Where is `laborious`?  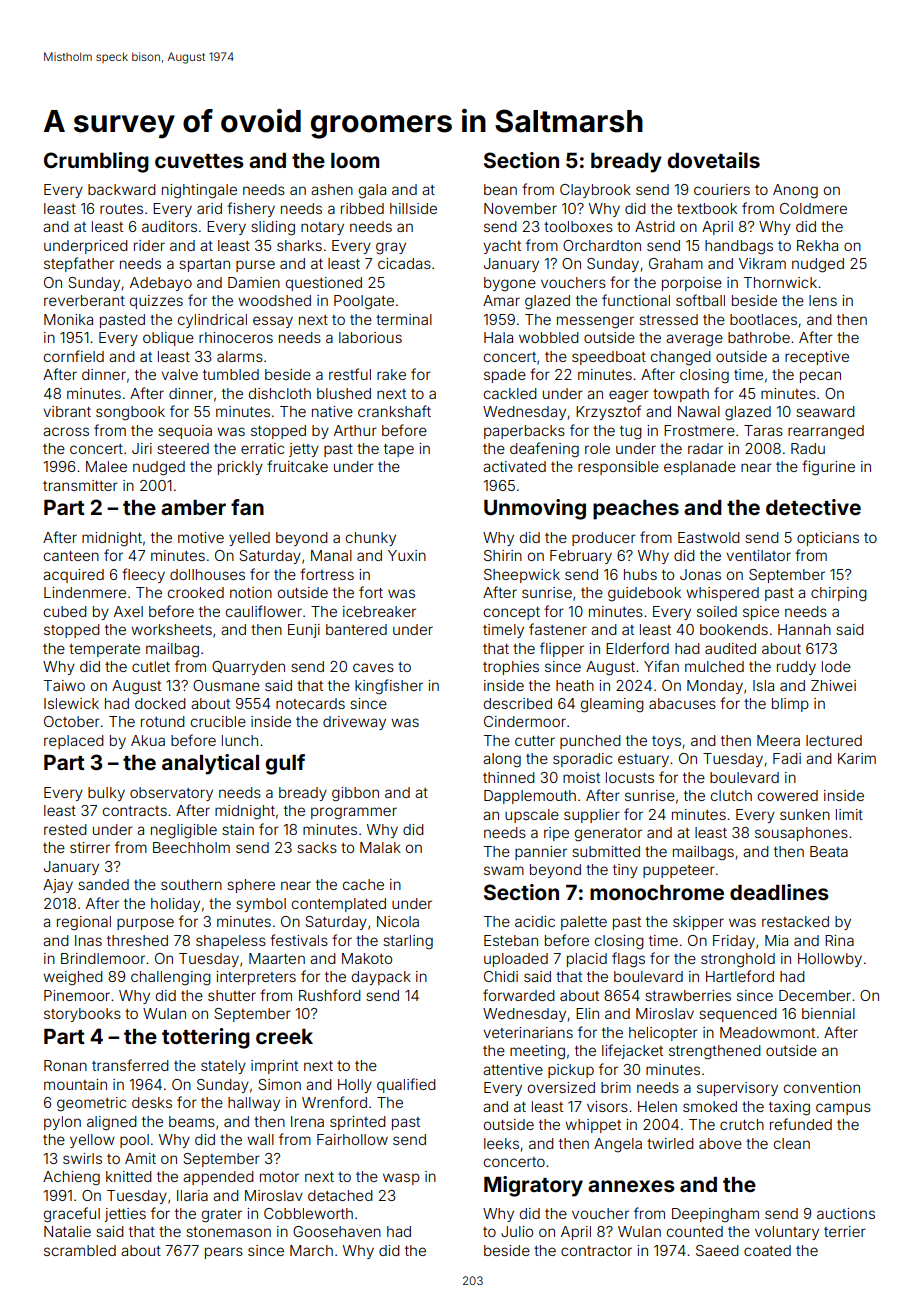
laborious is located at coordinates (370, 337).
